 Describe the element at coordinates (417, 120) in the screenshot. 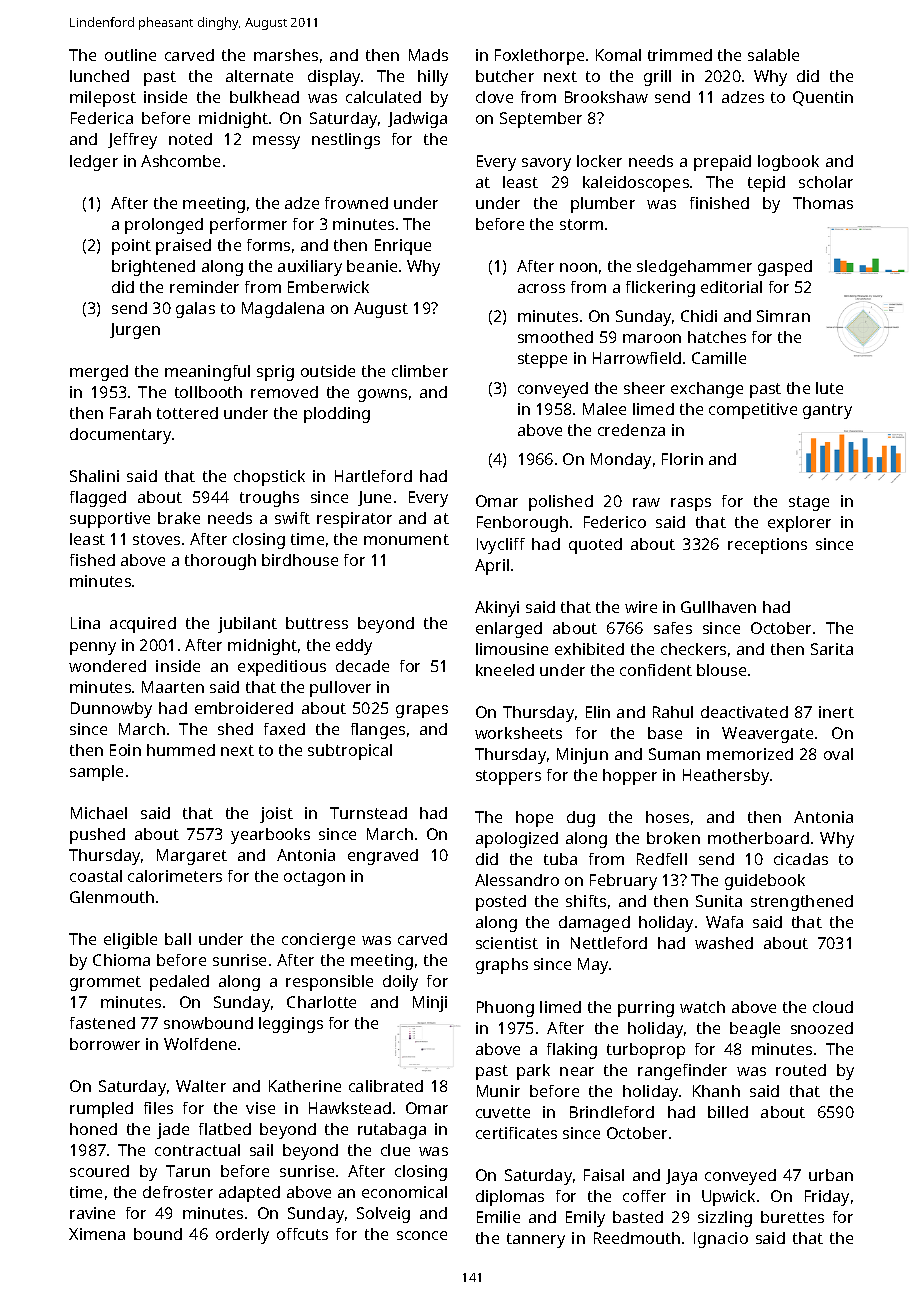

I see `Jadwiga` at that location.
